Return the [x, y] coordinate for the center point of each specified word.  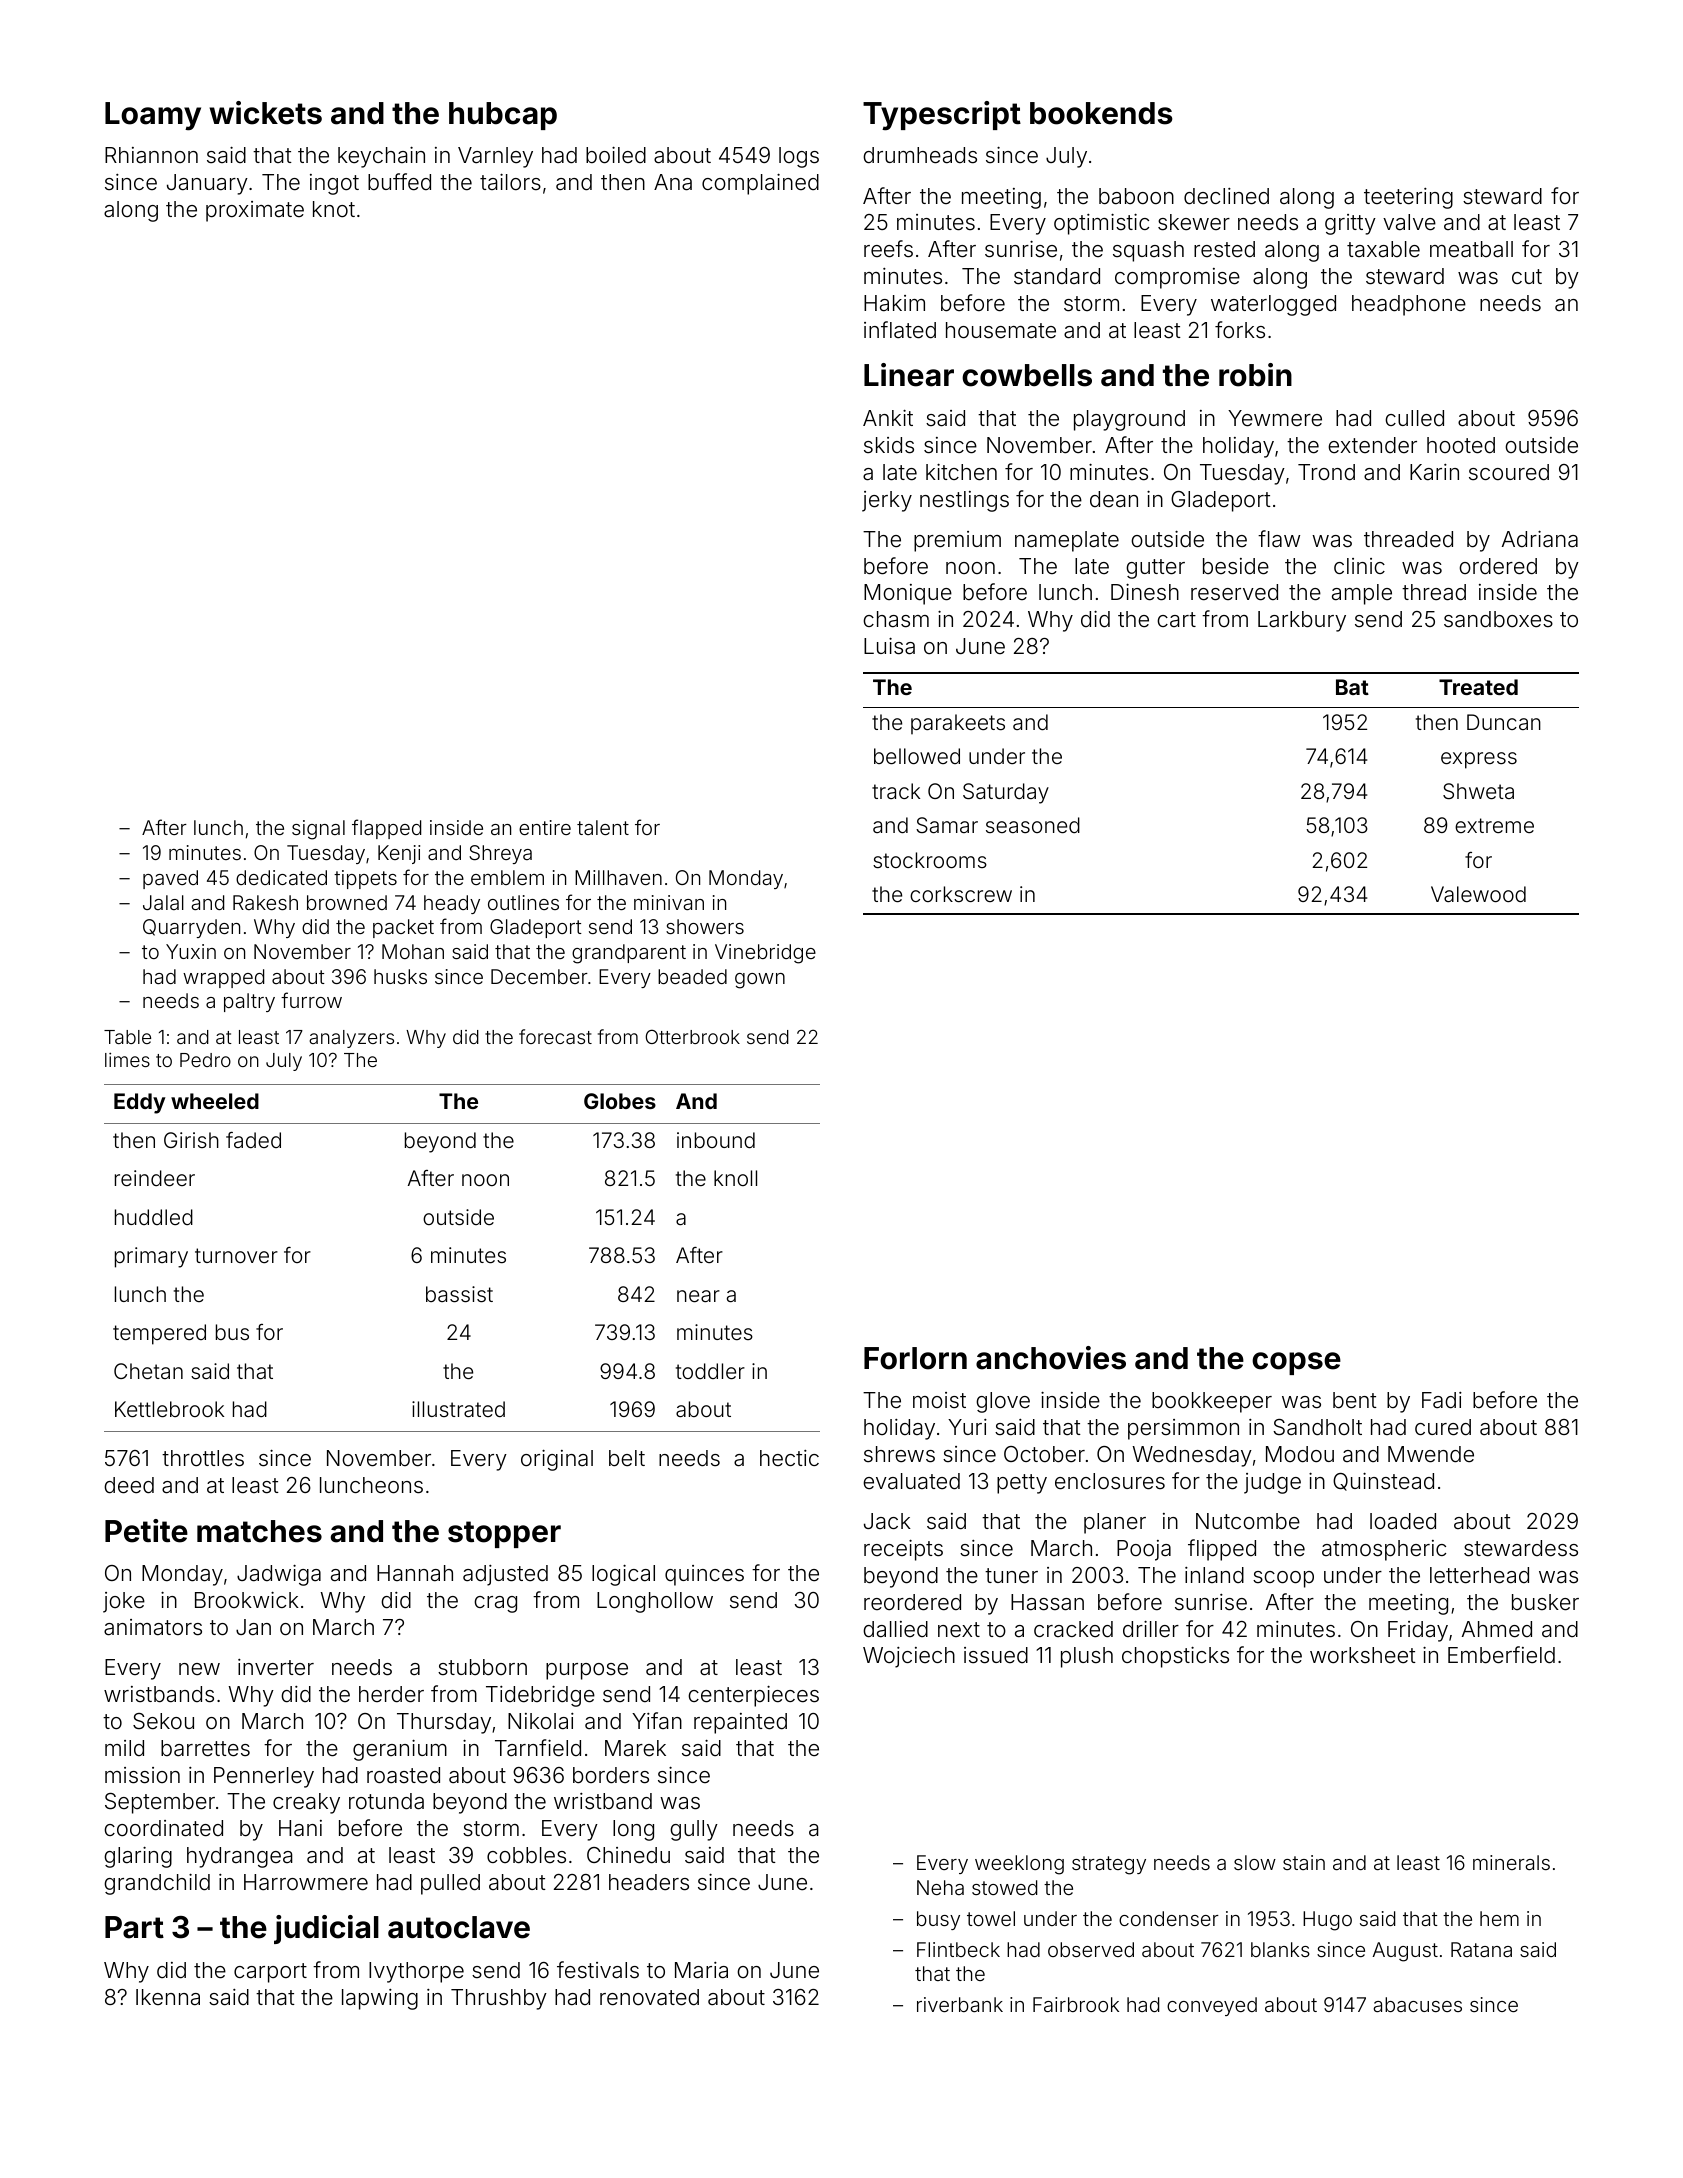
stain [1304, 1862]
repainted [740, 1723]
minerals [1511, 1862]
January [207, 184]
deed [129, 1485]
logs [799, 157]
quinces [704, 1575]
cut [1527, 276]
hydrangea [240, 1857]
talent [603, 827]
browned [347, 902]
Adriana [1540, 539]
